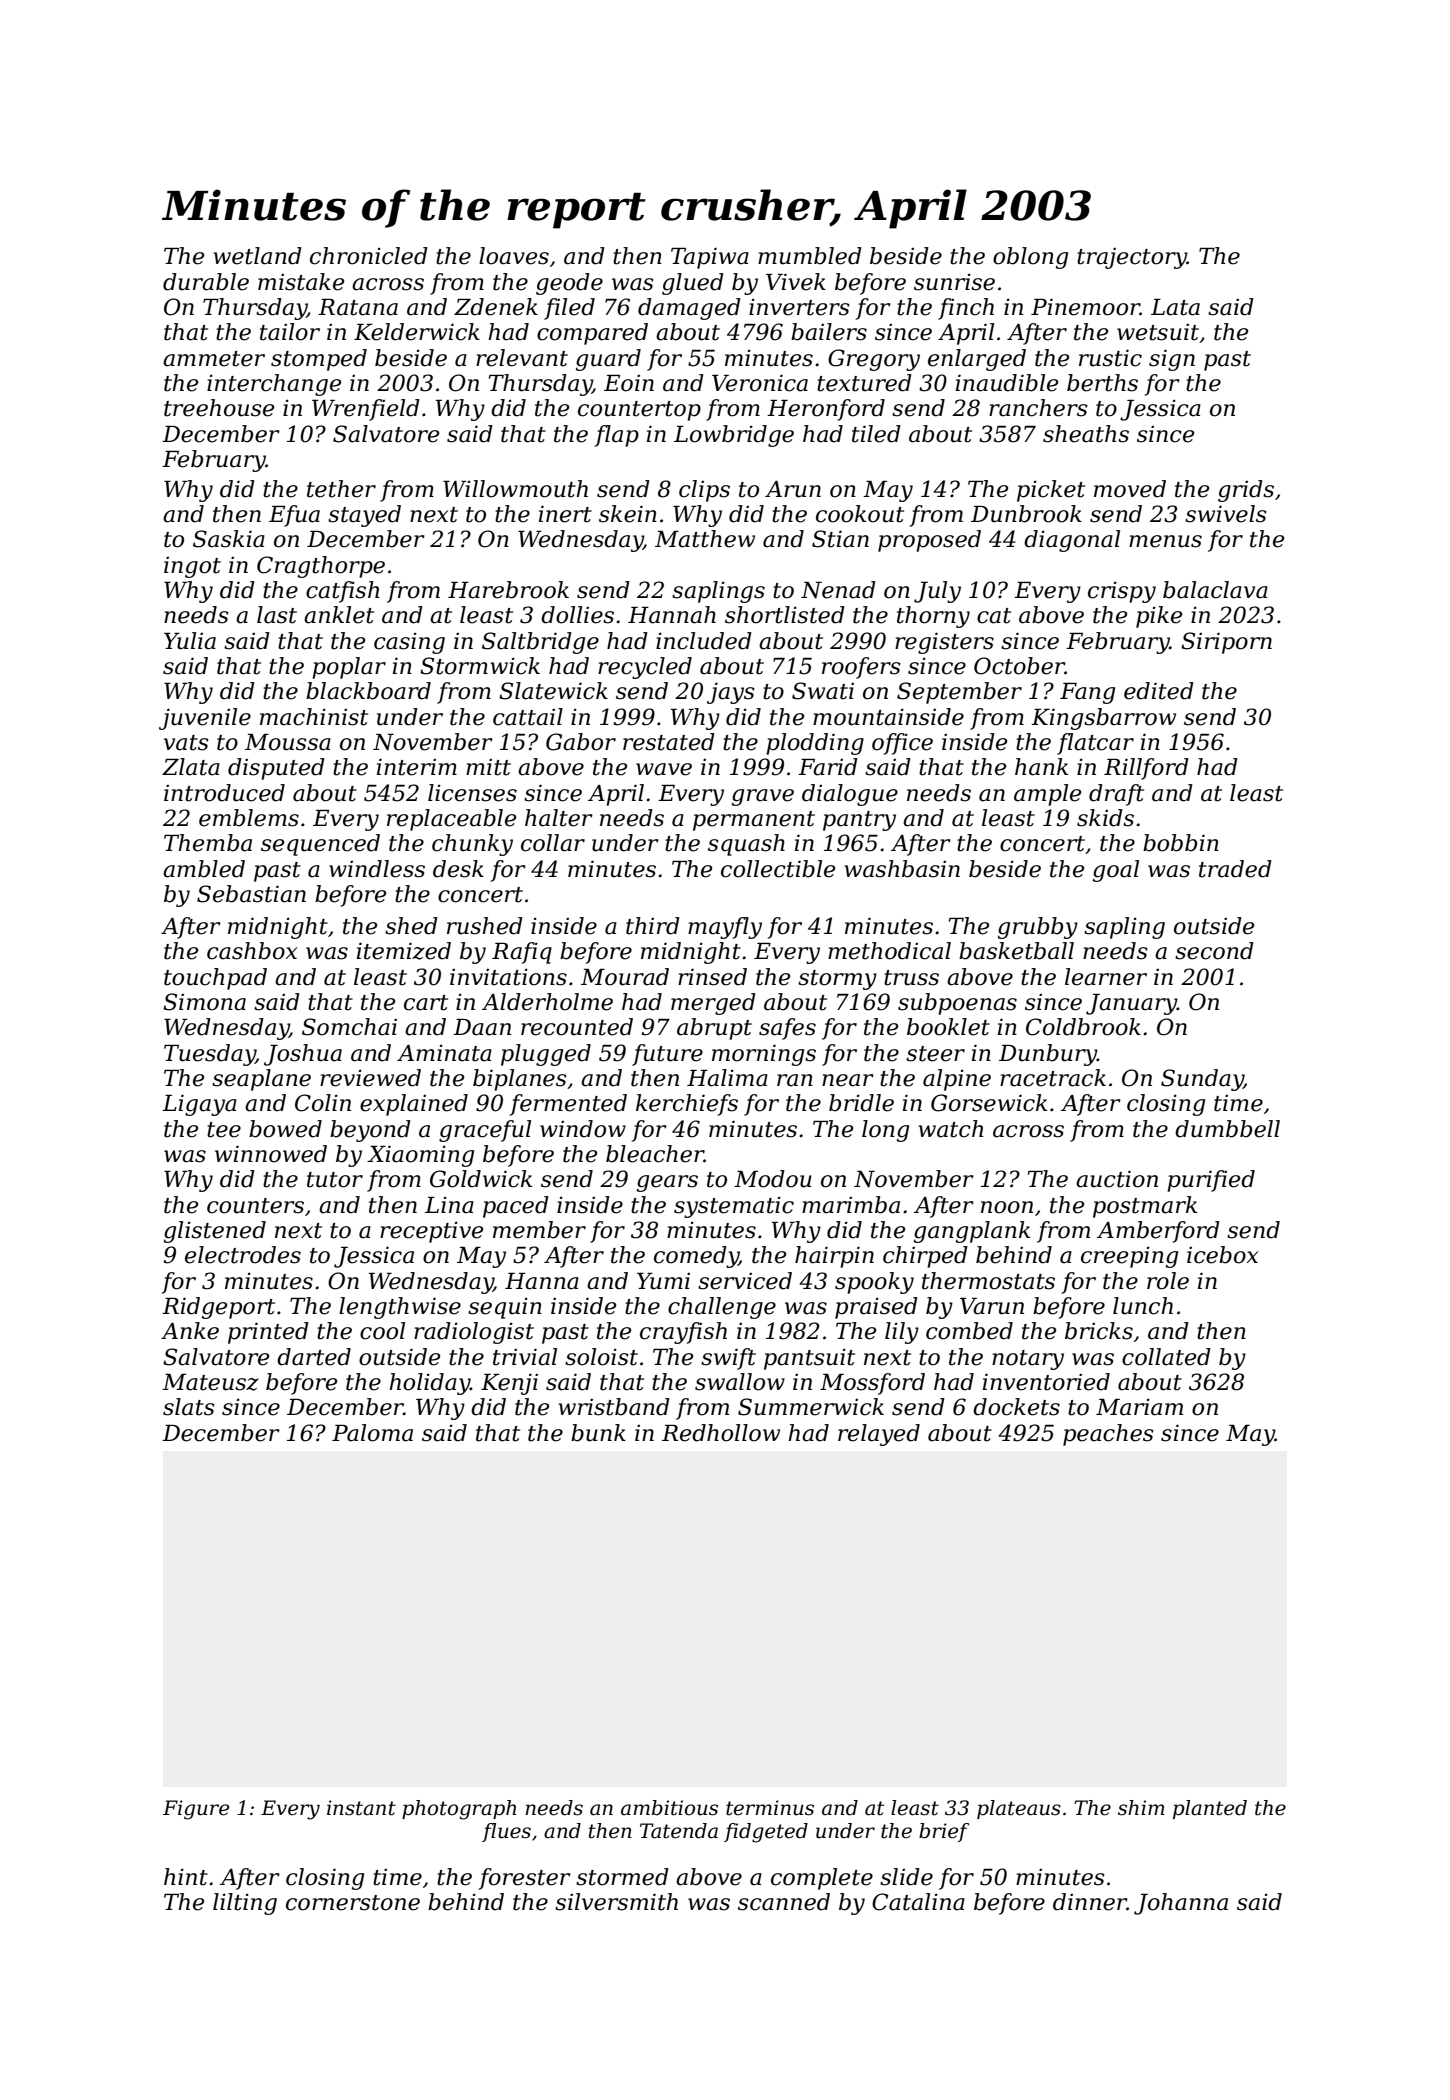  What do you see at coordinates (1226, 643) in the screenshot?
I see `Siriporn` at bounding box center [1226, 643].
